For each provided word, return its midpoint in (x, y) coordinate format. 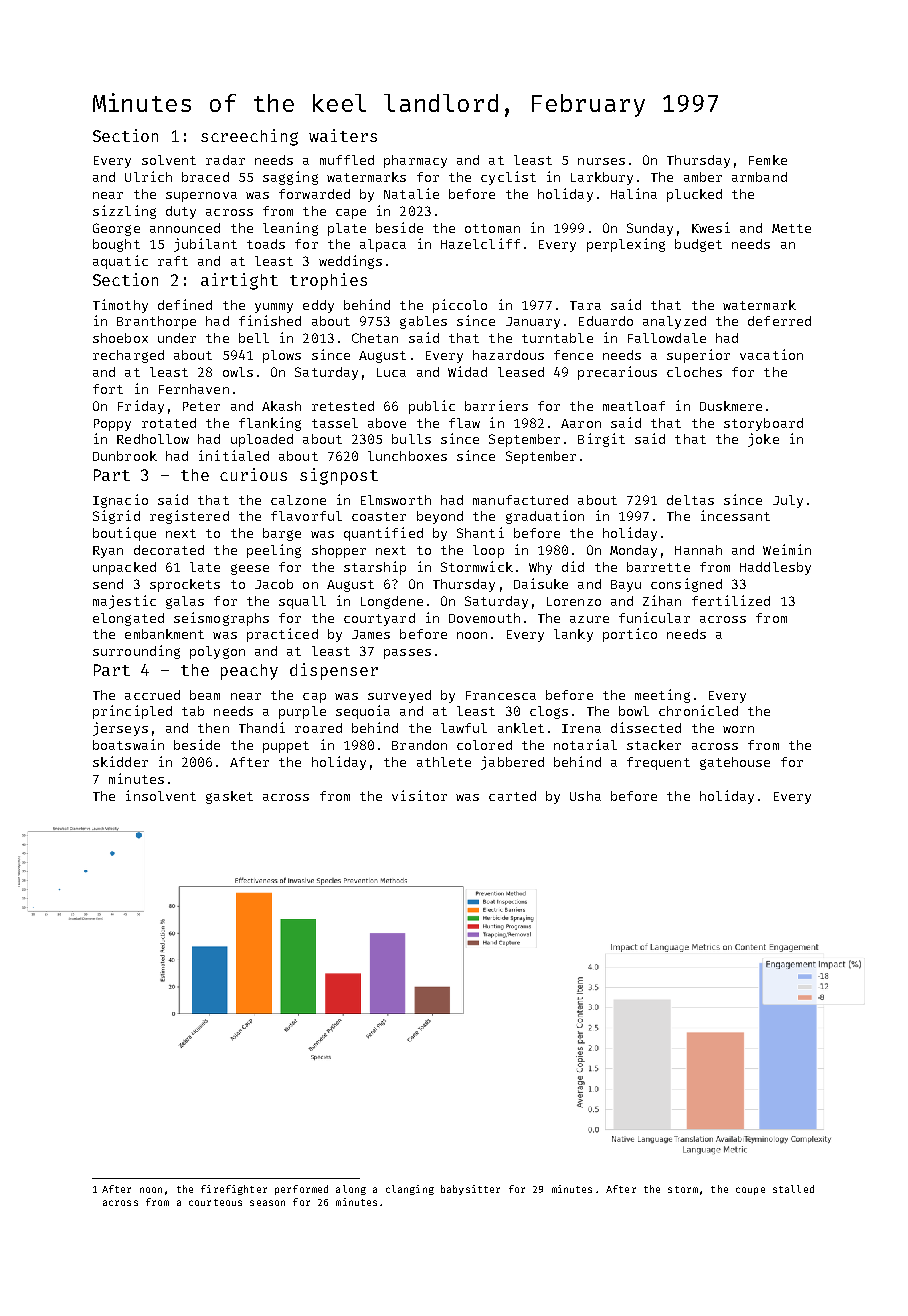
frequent (658, 763)
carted (512, 796)
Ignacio (120, 501)
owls (238, 372)
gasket (229, 797)
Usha (585, 796)
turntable (557, 338)
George (116, 229)
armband (759, 177)
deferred (779, 321)
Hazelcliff (480, 243)
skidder (120, 761)
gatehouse (735, 763)
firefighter (234, 1190)
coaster (379, 516)
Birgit (601, 440)
